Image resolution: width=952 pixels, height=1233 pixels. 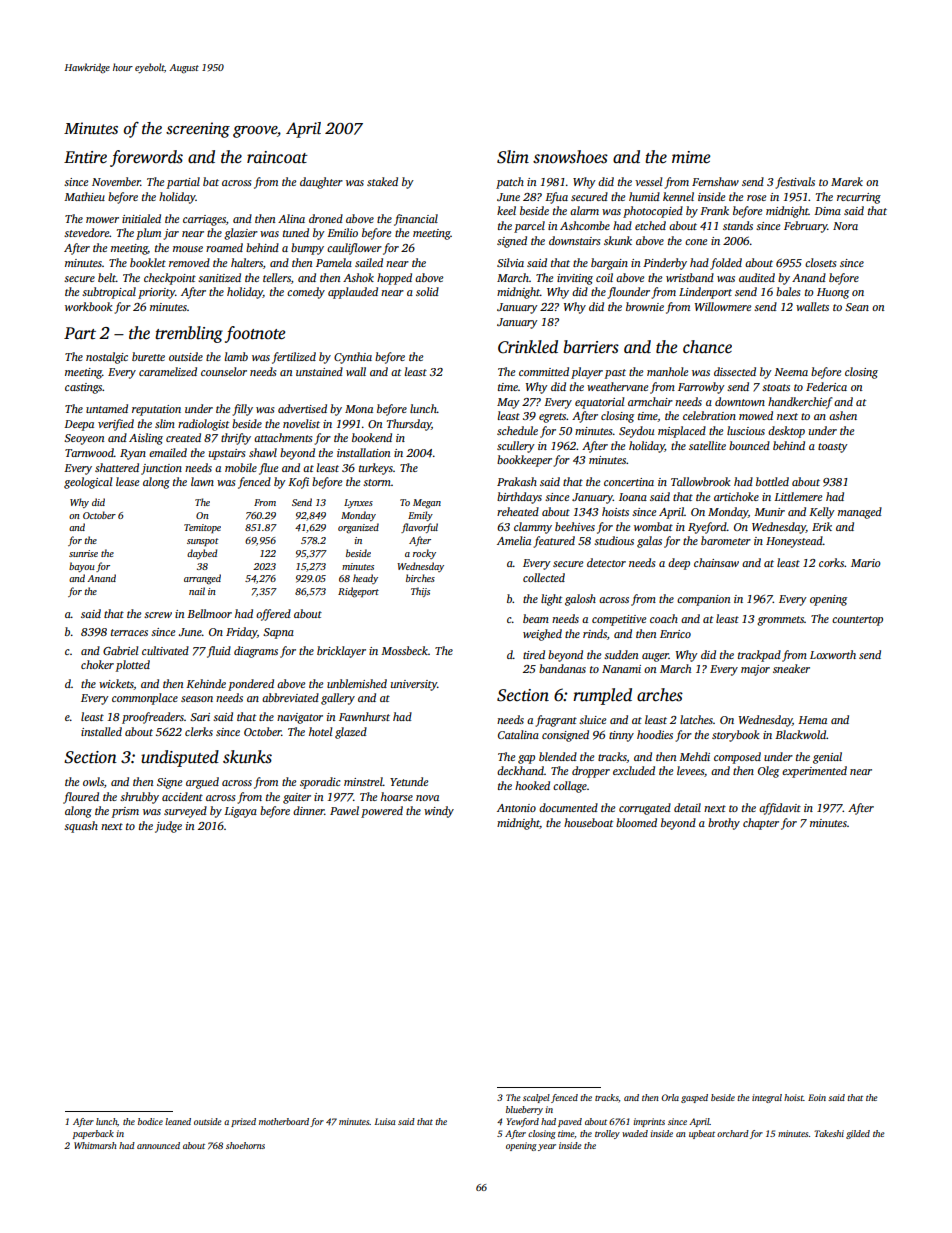 What do you see at coordinates (81, 827) in the screenshot?
I see `squash` at bounding box center [81, 827].
